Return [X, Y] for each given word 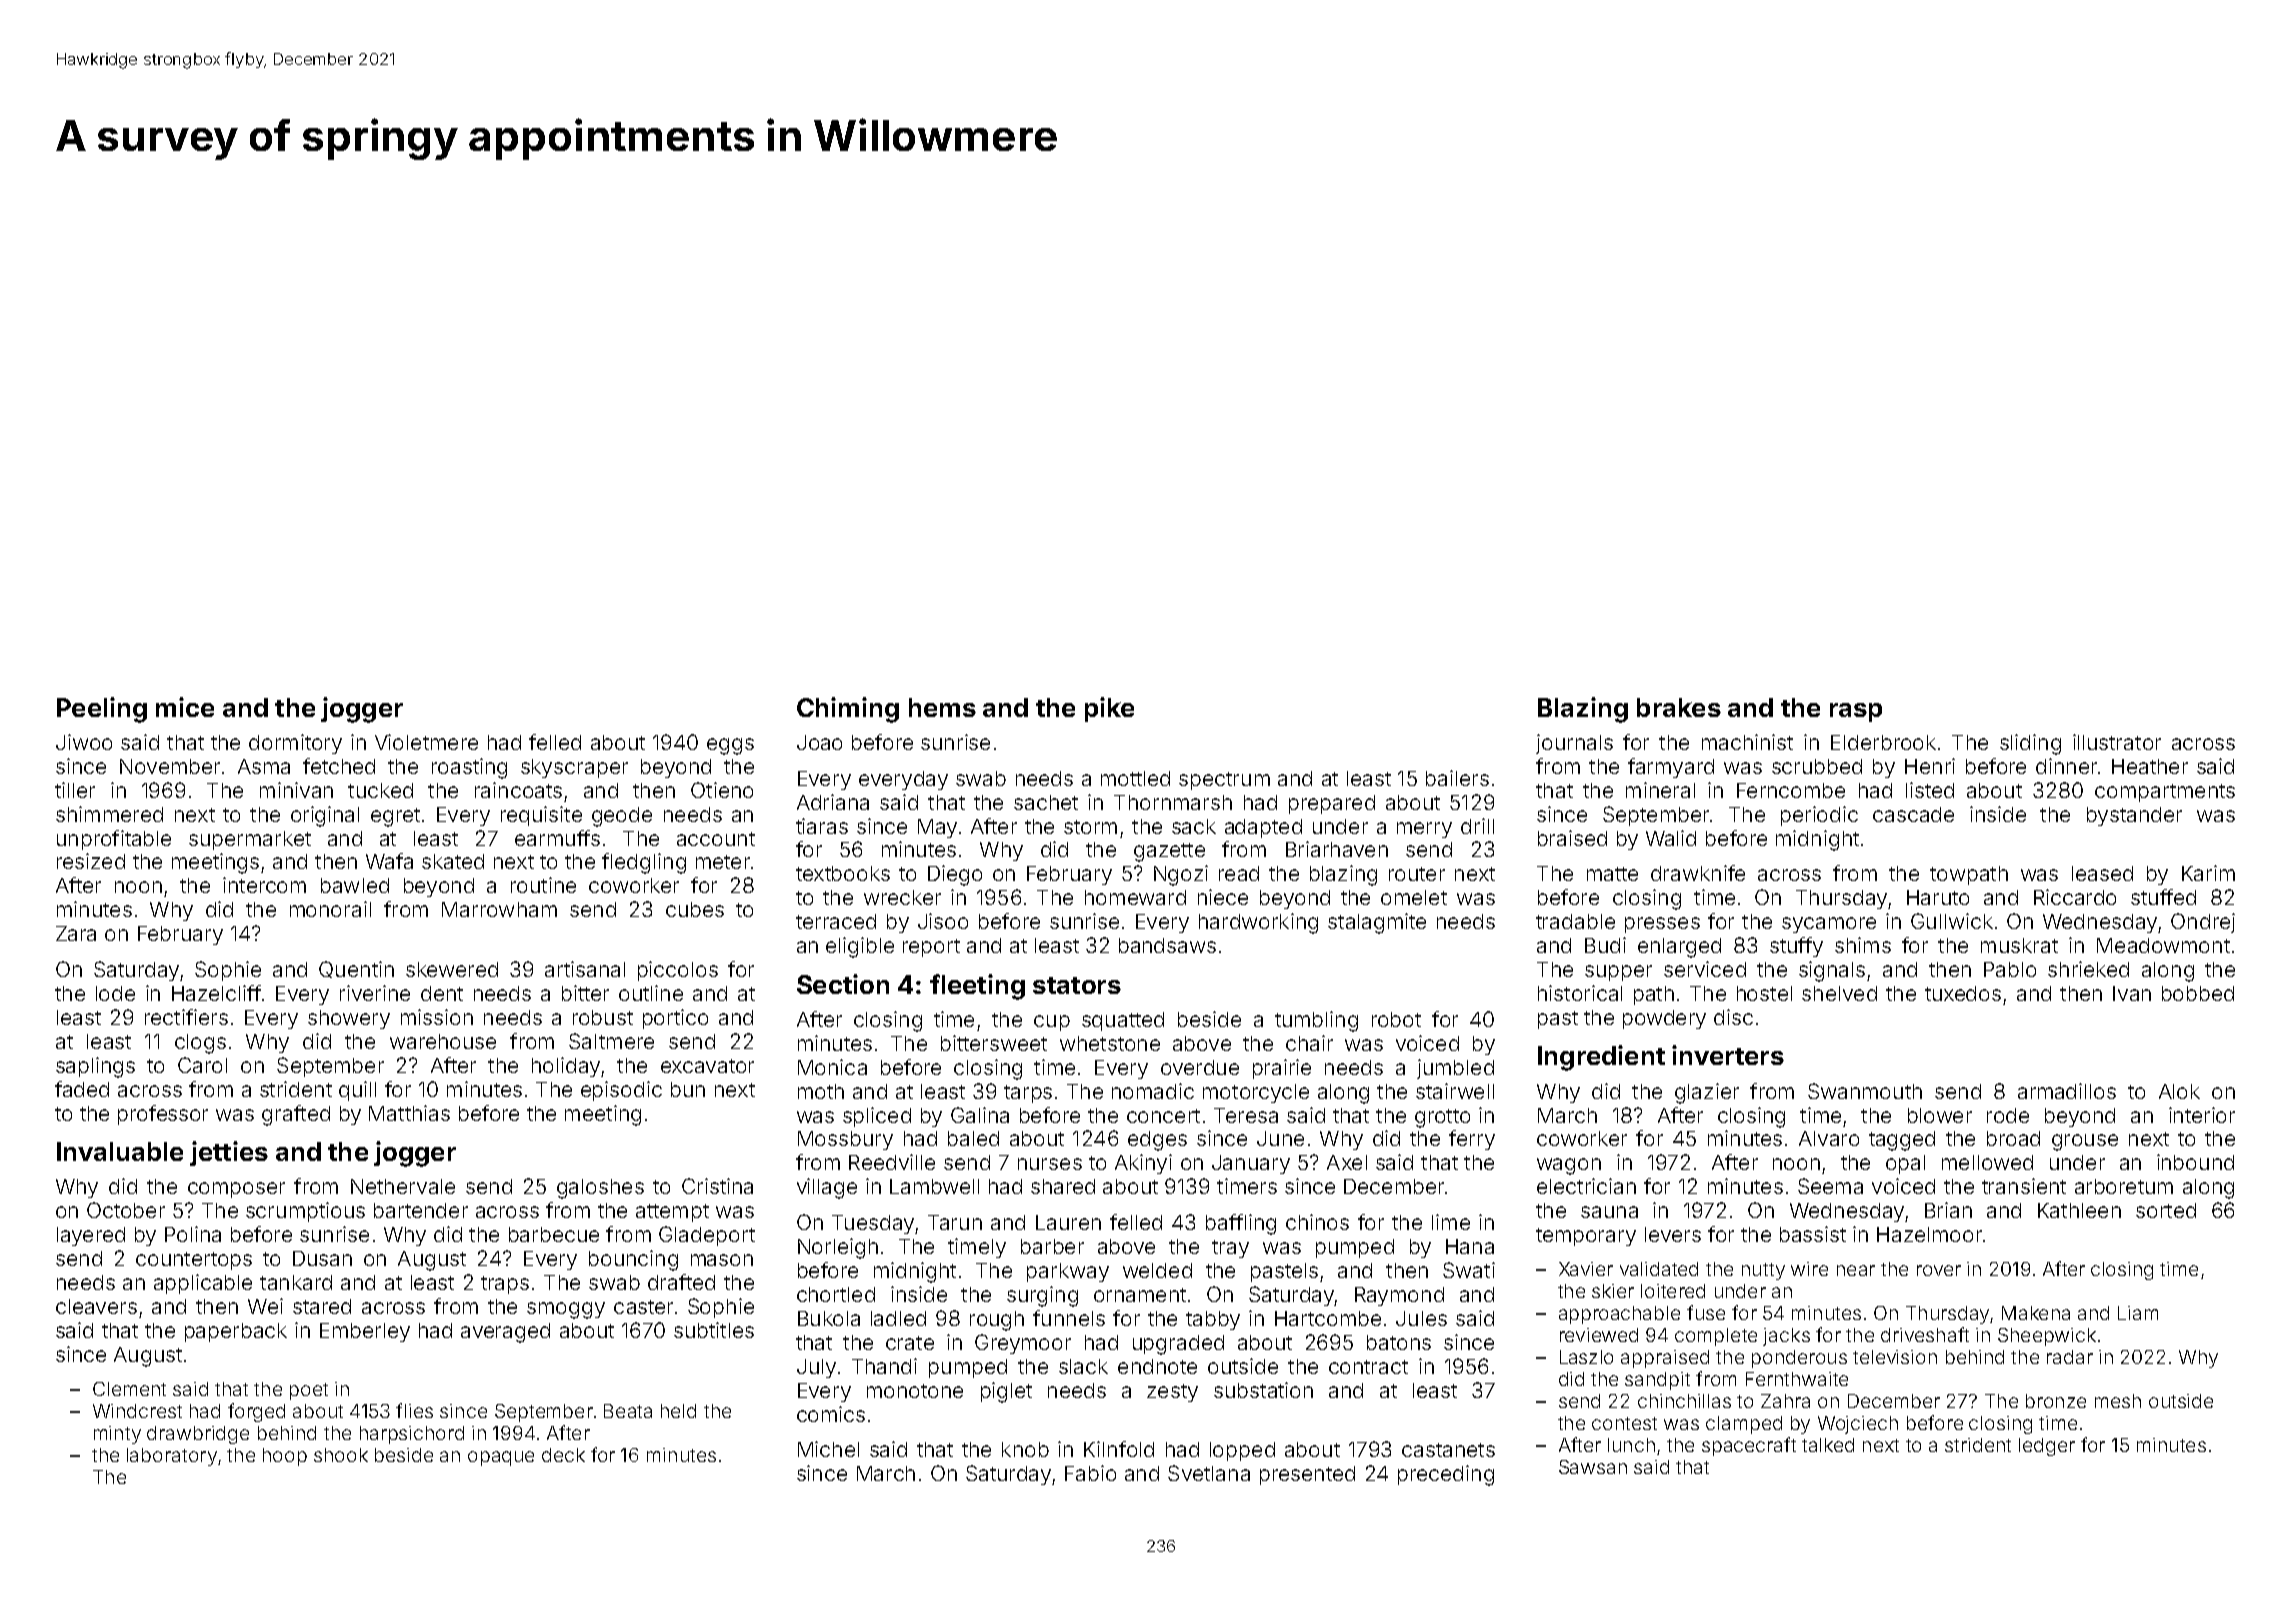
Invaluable [120, 1151]
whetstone [1110, 1043]
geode [622, 817]
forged [256, 1412]
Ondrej [2203, 923]
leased [2102, 873]
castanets [1448, 1450]
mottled [1135, 778]
